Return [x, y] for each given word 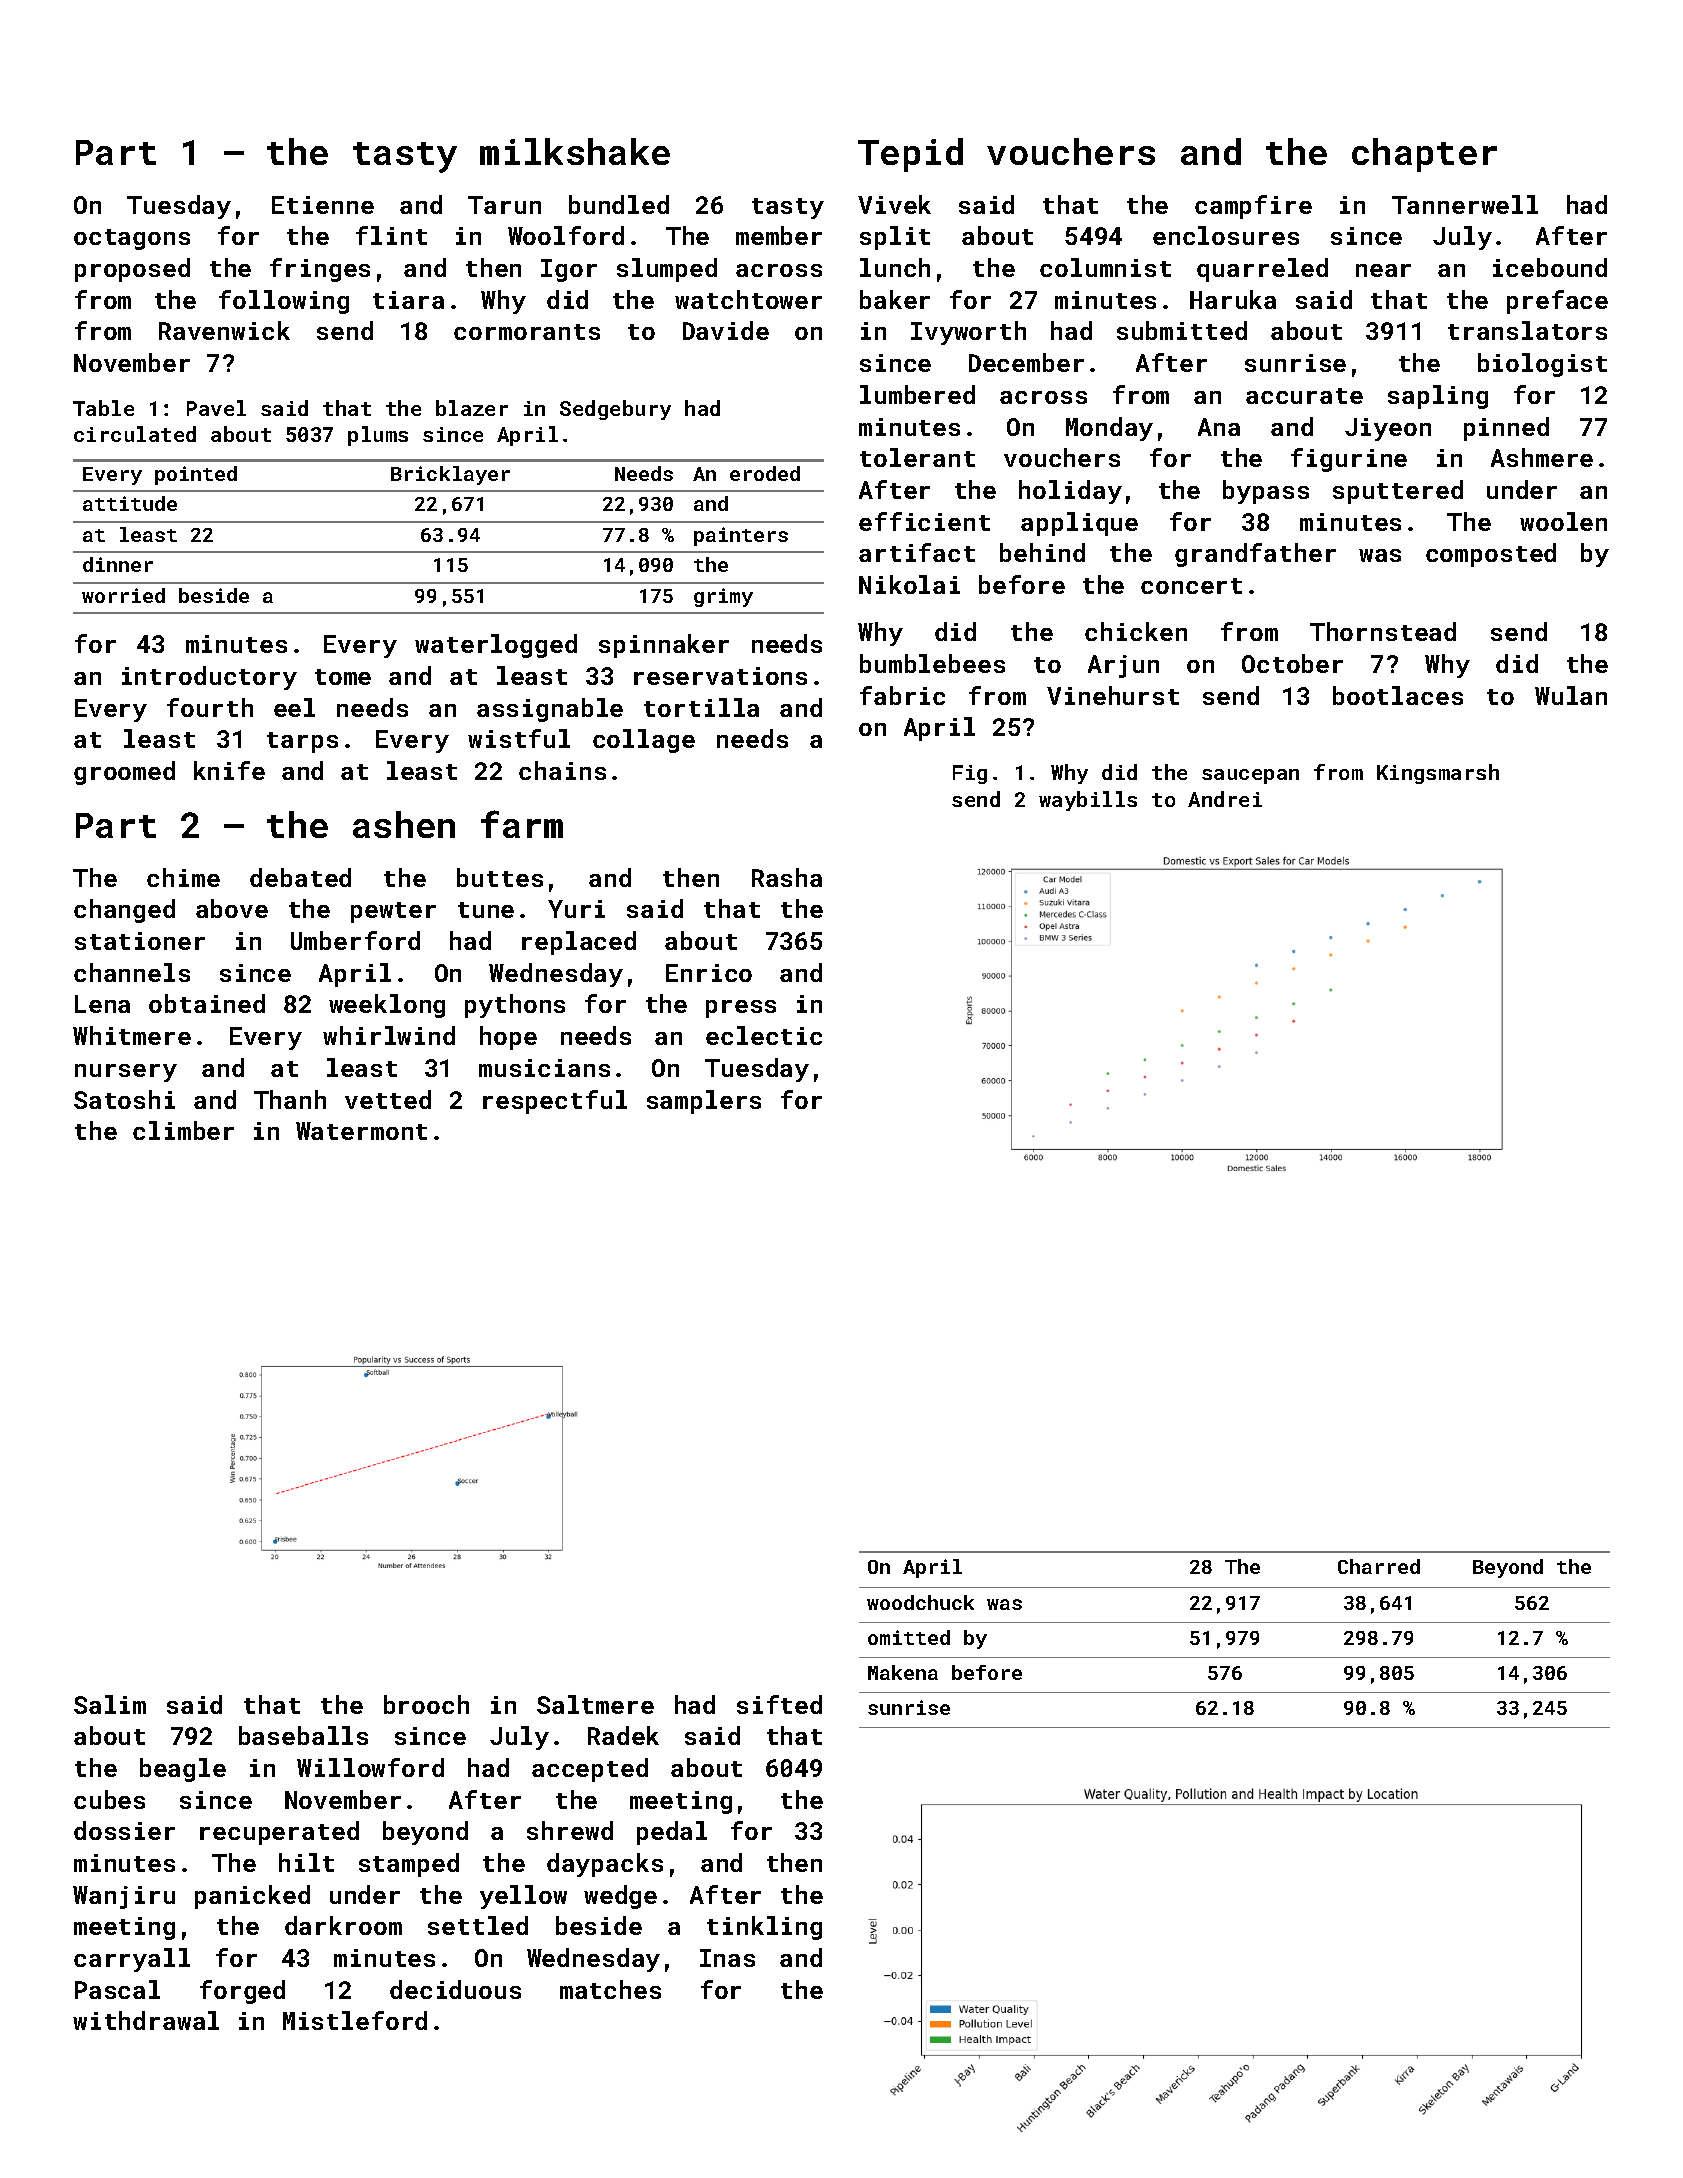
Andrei [1225, 799]
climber [183, 1130]
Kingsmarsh [1438, 774]
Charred [1379, 1566]
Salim [110, 1704]
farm [522, 824]
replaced [579, 943]
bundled [619, 204]
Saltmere [595, 1704]
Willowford [370, 1767]
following [284, 302]
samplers [704, 1102]
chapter [1424, 155]
